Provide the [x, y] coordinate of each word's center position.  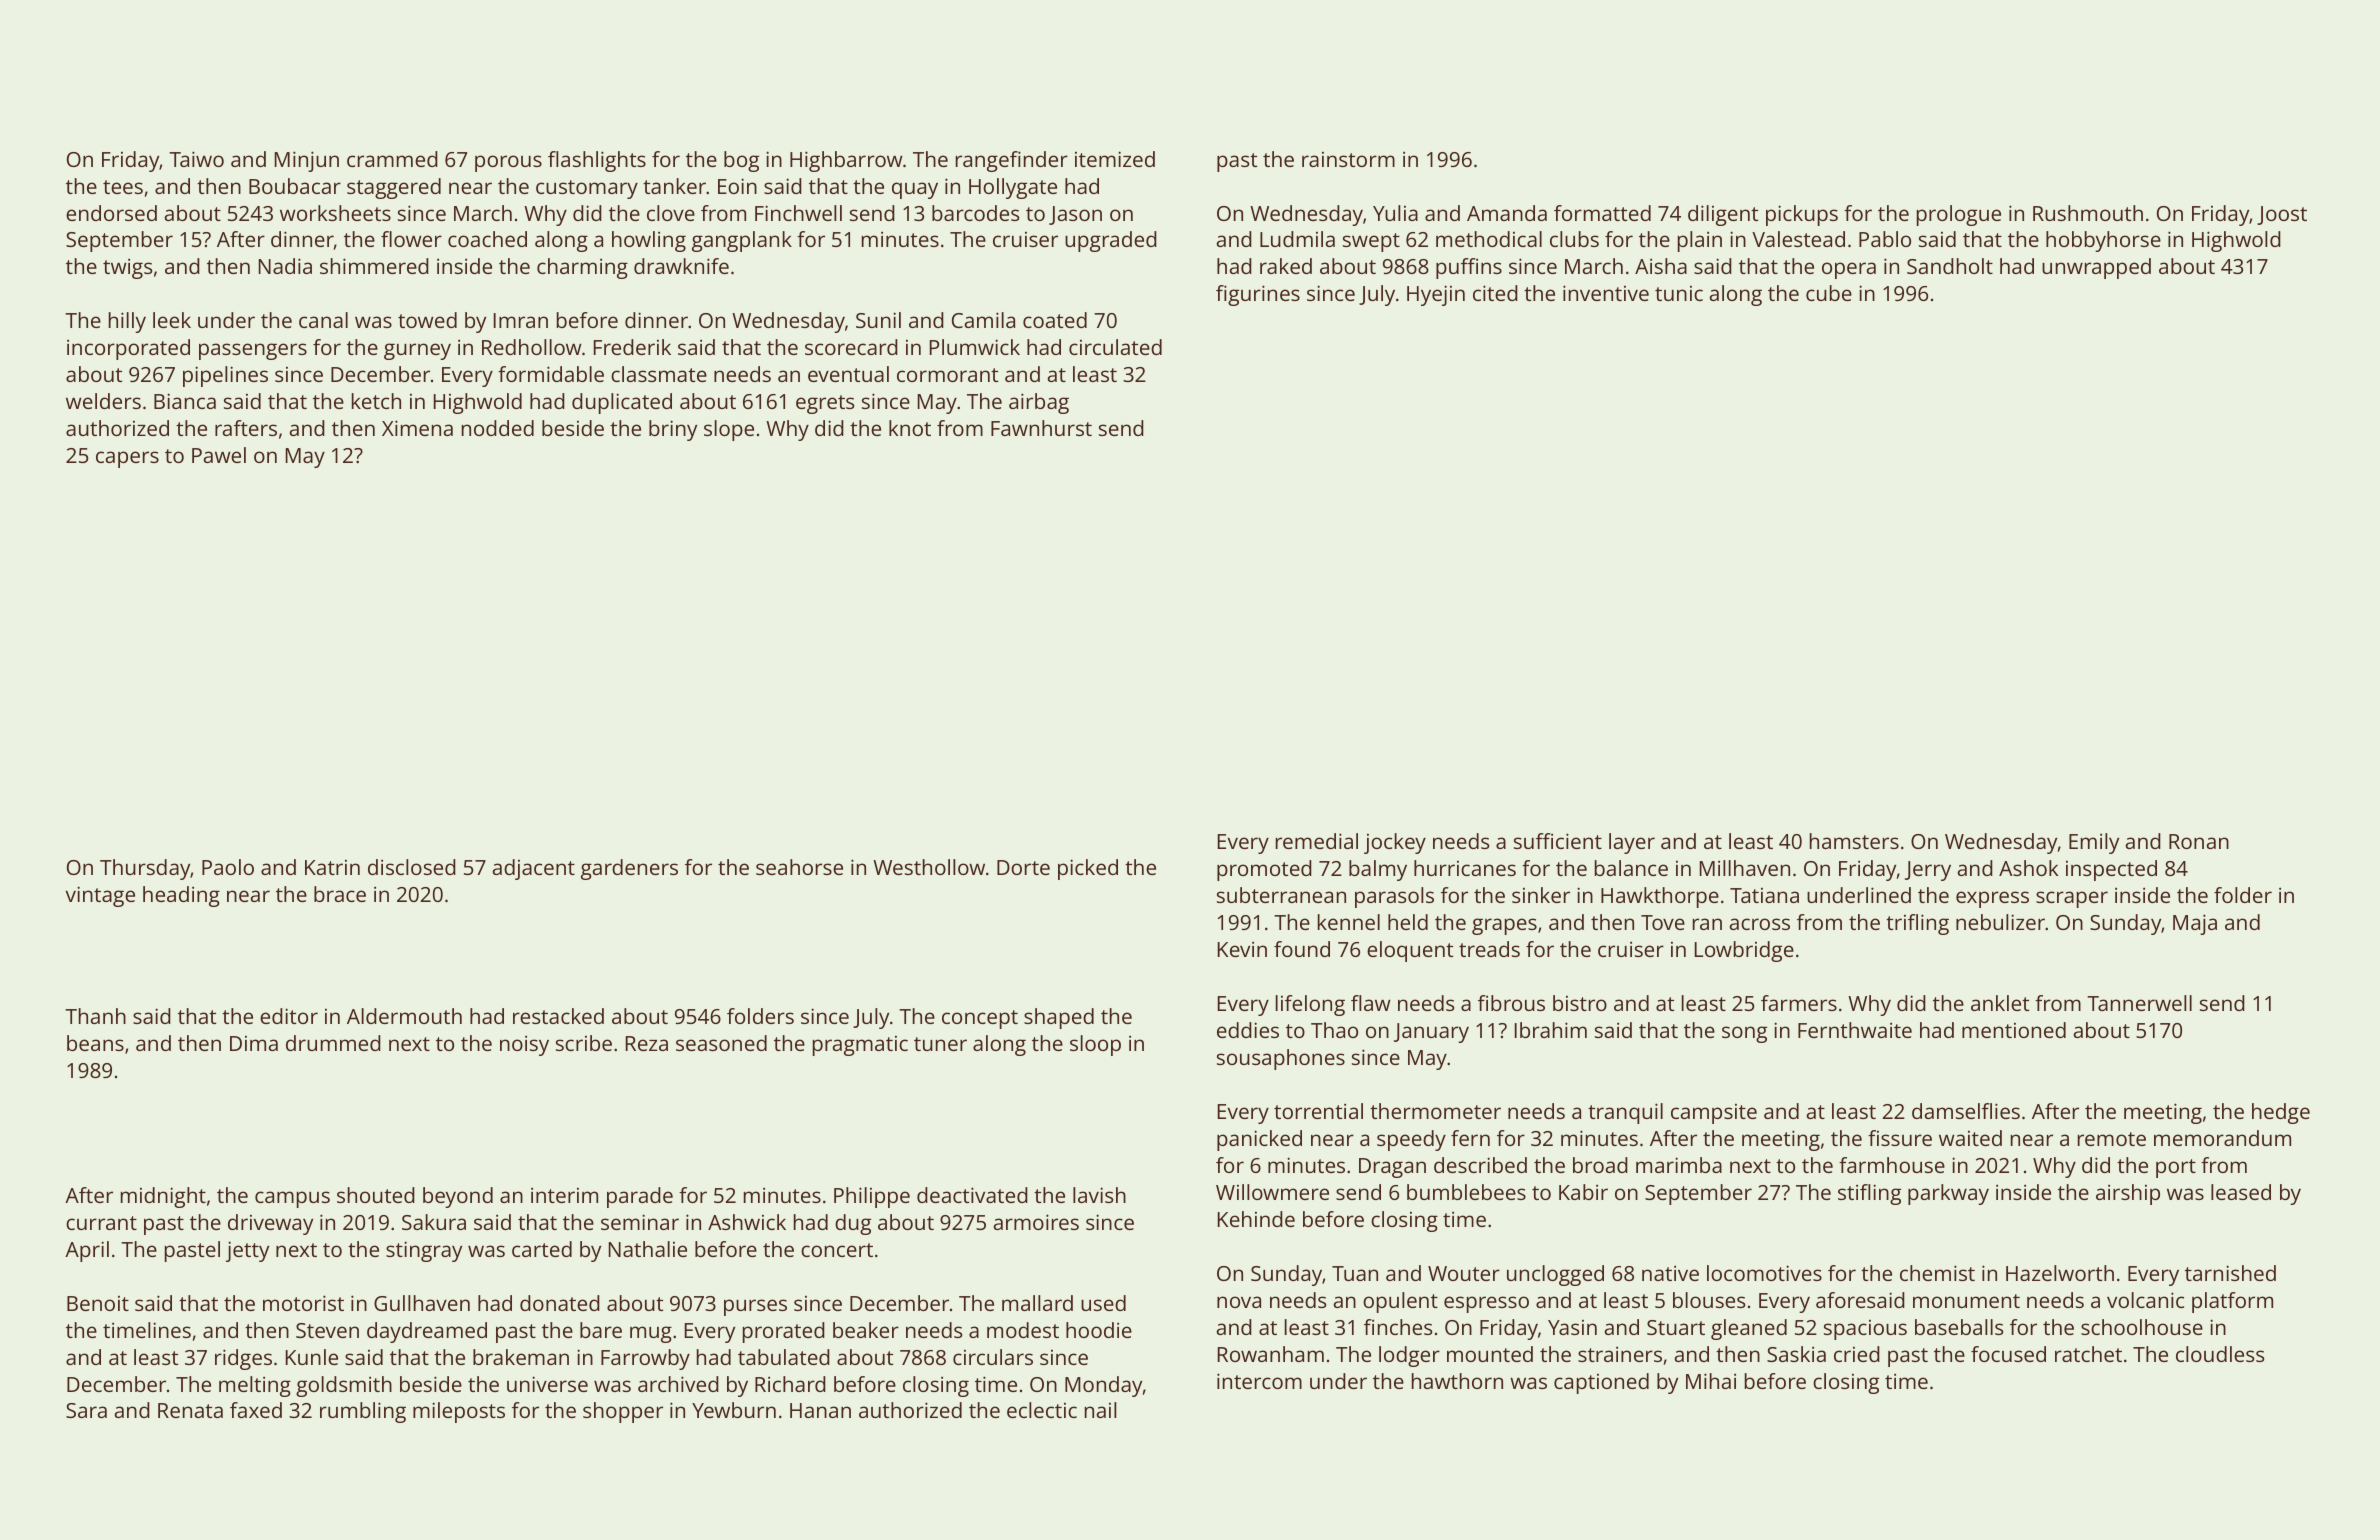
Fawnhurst [1041, 428]
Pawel [219, 455]
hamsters [1854, 841]
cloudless [2220, 1354]
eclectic [1042, 1410]
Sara [86, 1410]
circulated [1115, 347]
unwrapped [2096, 268]
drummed [333, 1043]
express [1992, 899]
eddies [1248, 1030]
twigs [127, 269]
